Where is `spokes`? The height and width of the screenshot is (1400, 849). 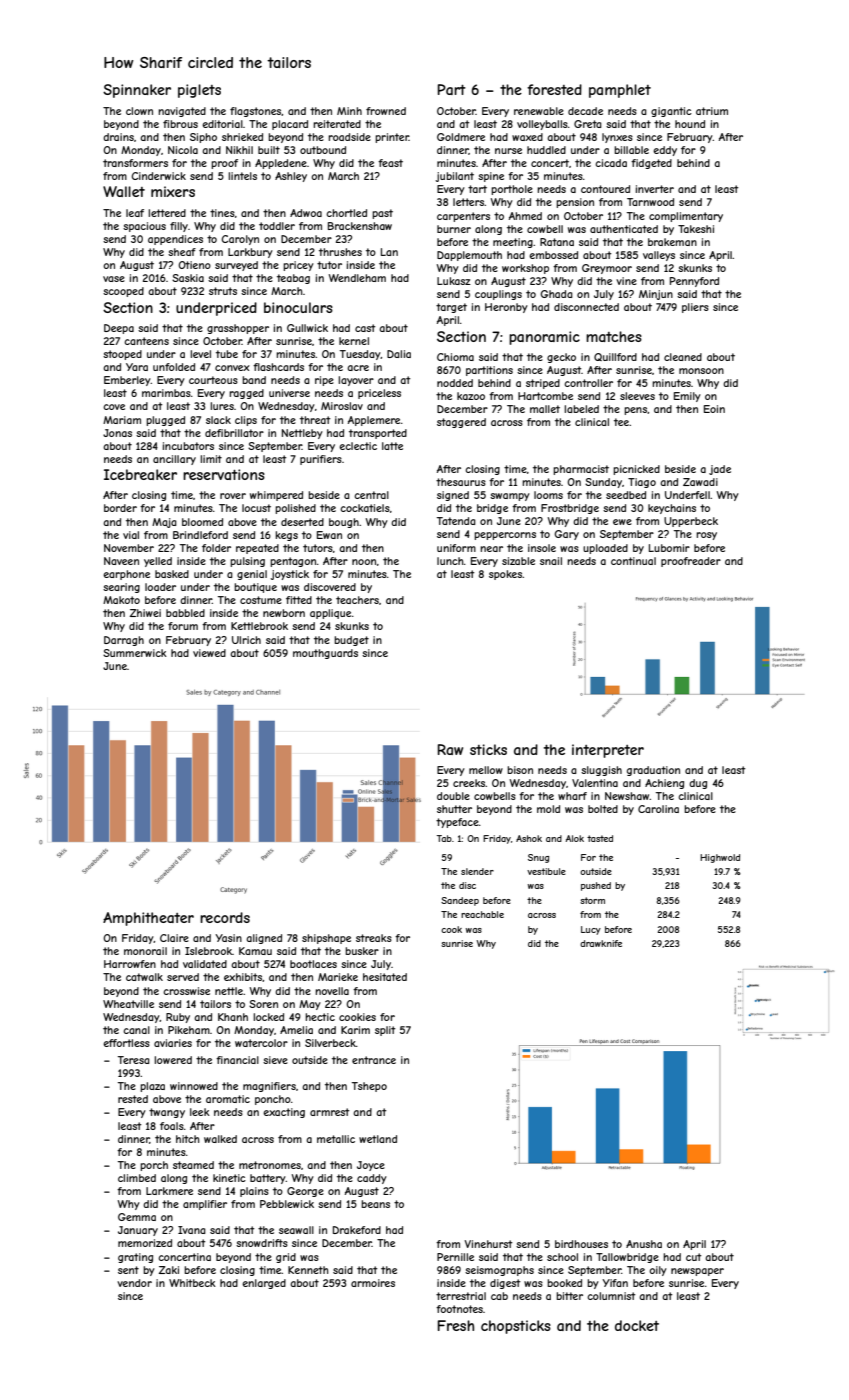
spokes is located at coordinates (505, 575).
